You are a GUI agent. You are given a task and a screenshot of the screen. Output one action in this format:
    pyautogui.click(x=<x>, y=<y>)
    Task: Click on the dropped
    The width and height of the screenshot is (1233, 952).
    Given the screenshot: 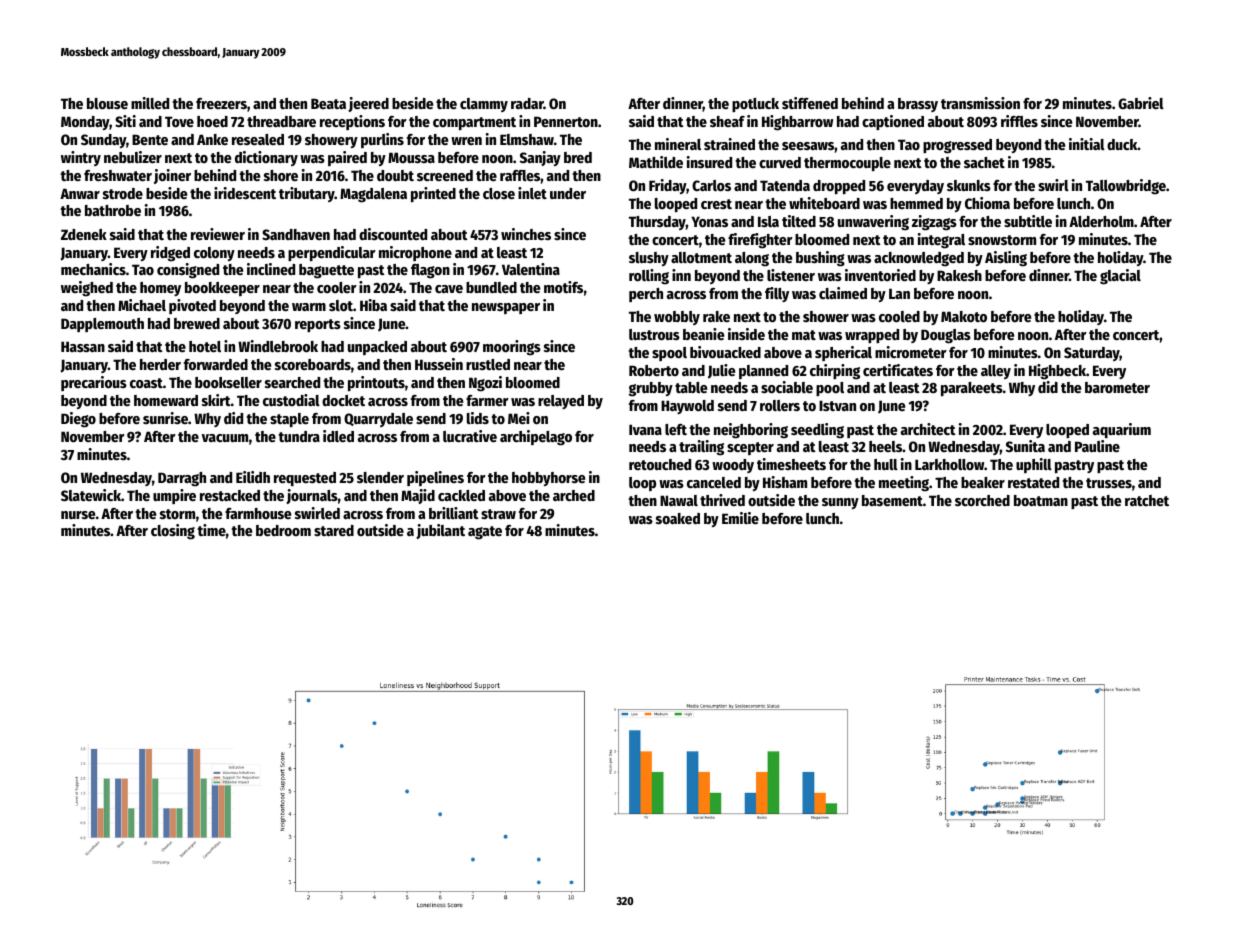 What is the action you would take?
    pyautogui.click(x=839, y=187)
